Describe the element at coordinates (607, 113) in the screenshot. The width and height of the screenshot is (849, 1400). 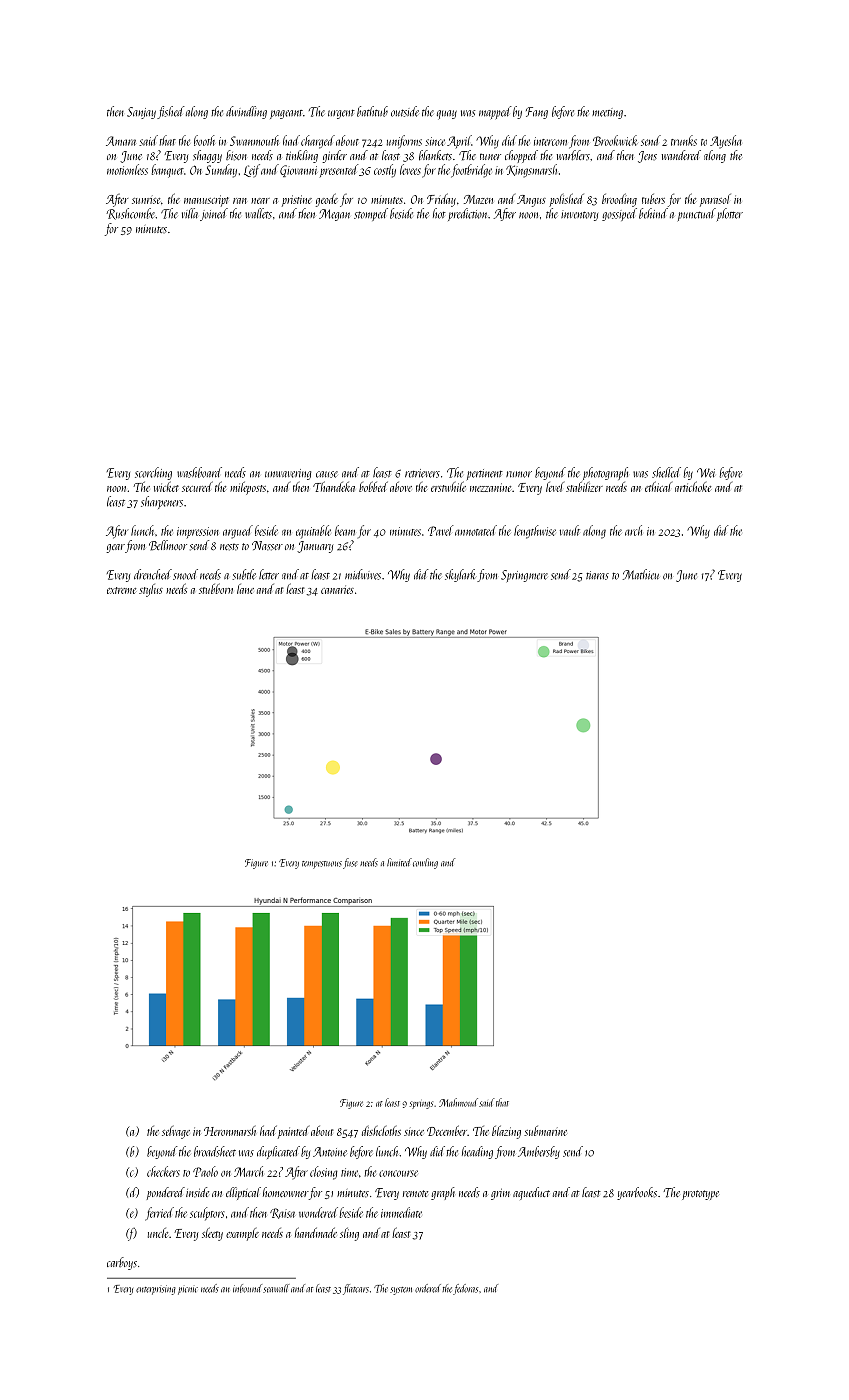
I see `meeting` at that location.
